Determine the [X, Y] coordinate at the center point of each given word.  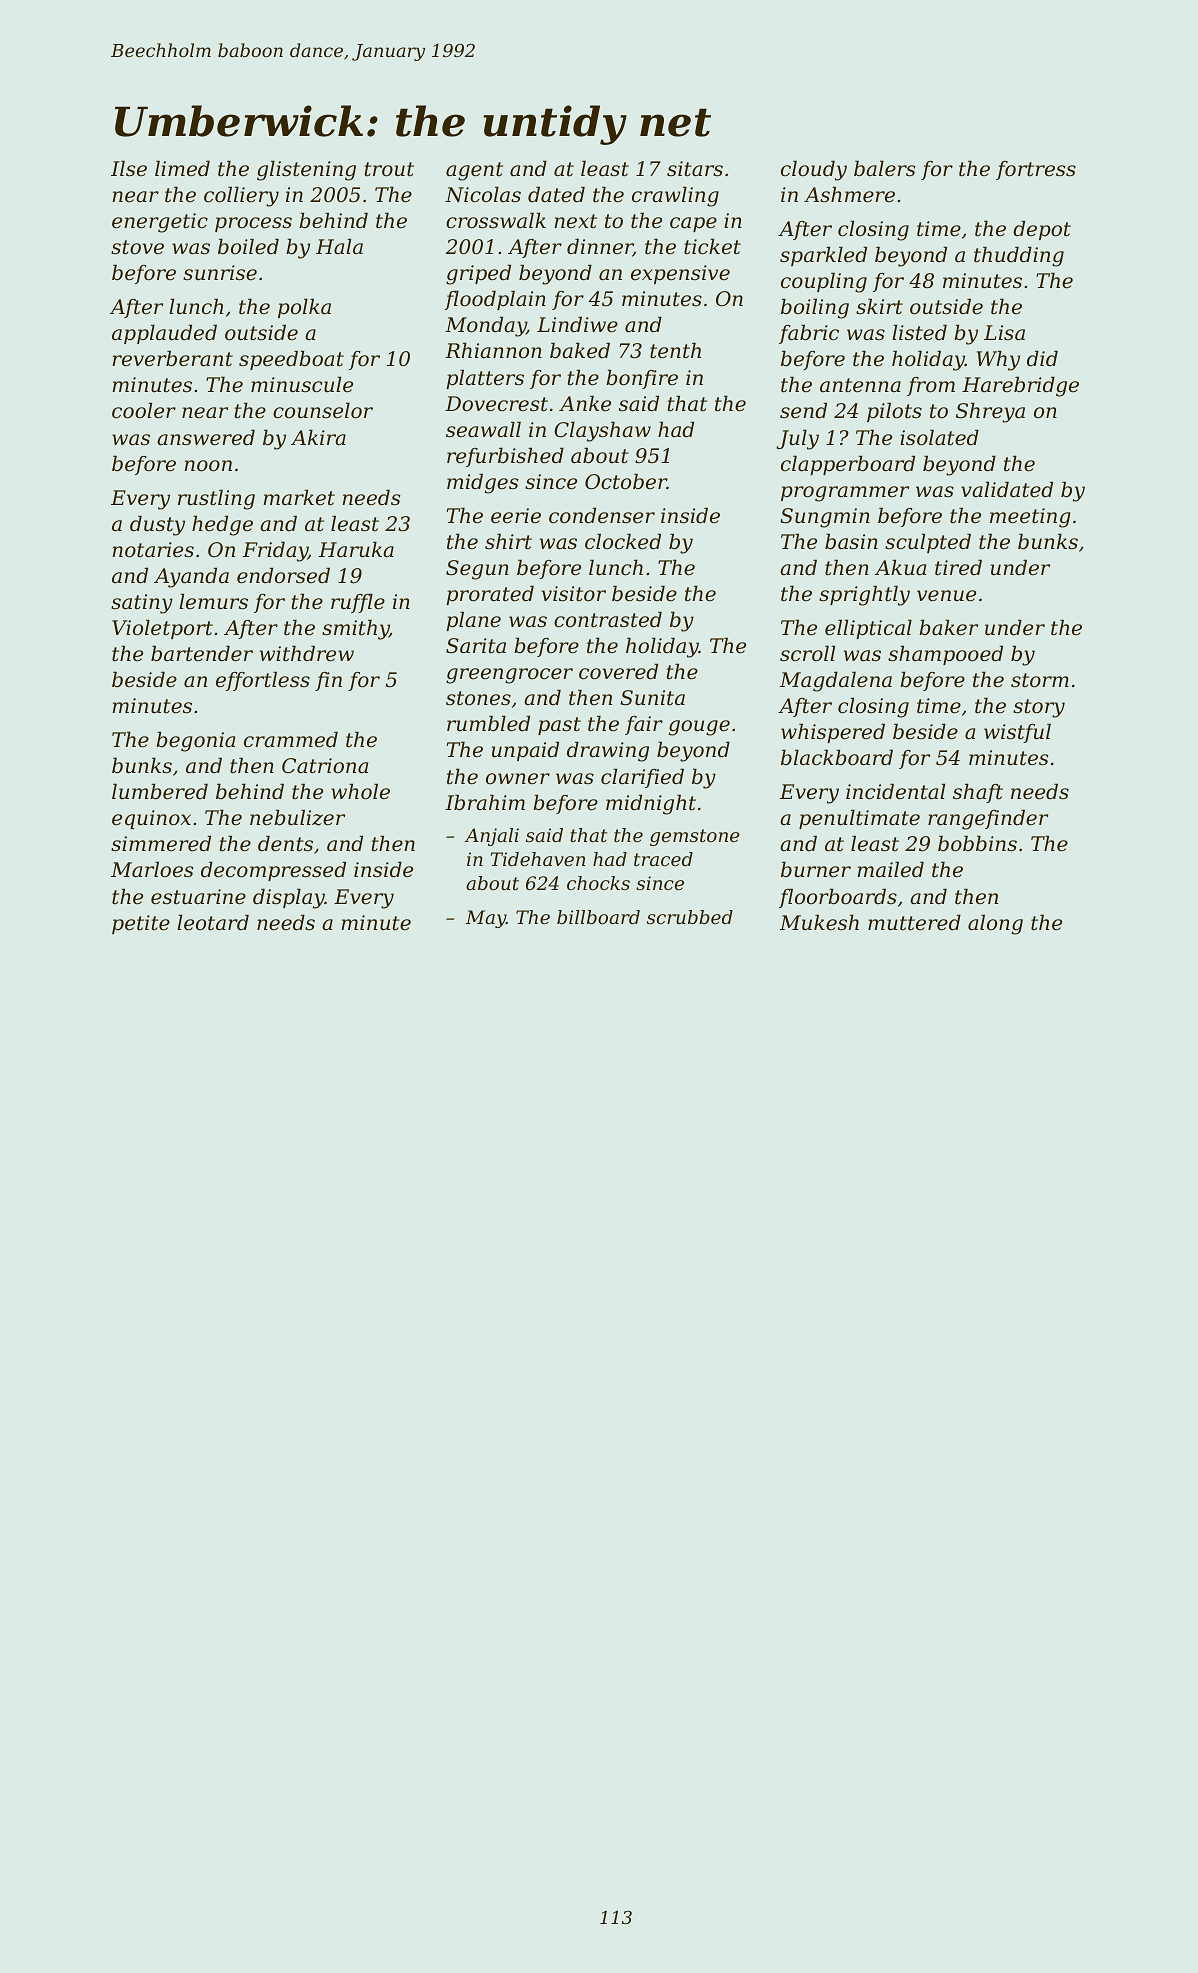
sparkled [823, 256]
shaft [978, 793]
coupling [824, 282]
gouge [699, 728]
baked [580, 350]
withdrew [307, 653]
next [575, 221]
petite [141, 924]
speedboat [291, 360]
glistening [306, 170]
